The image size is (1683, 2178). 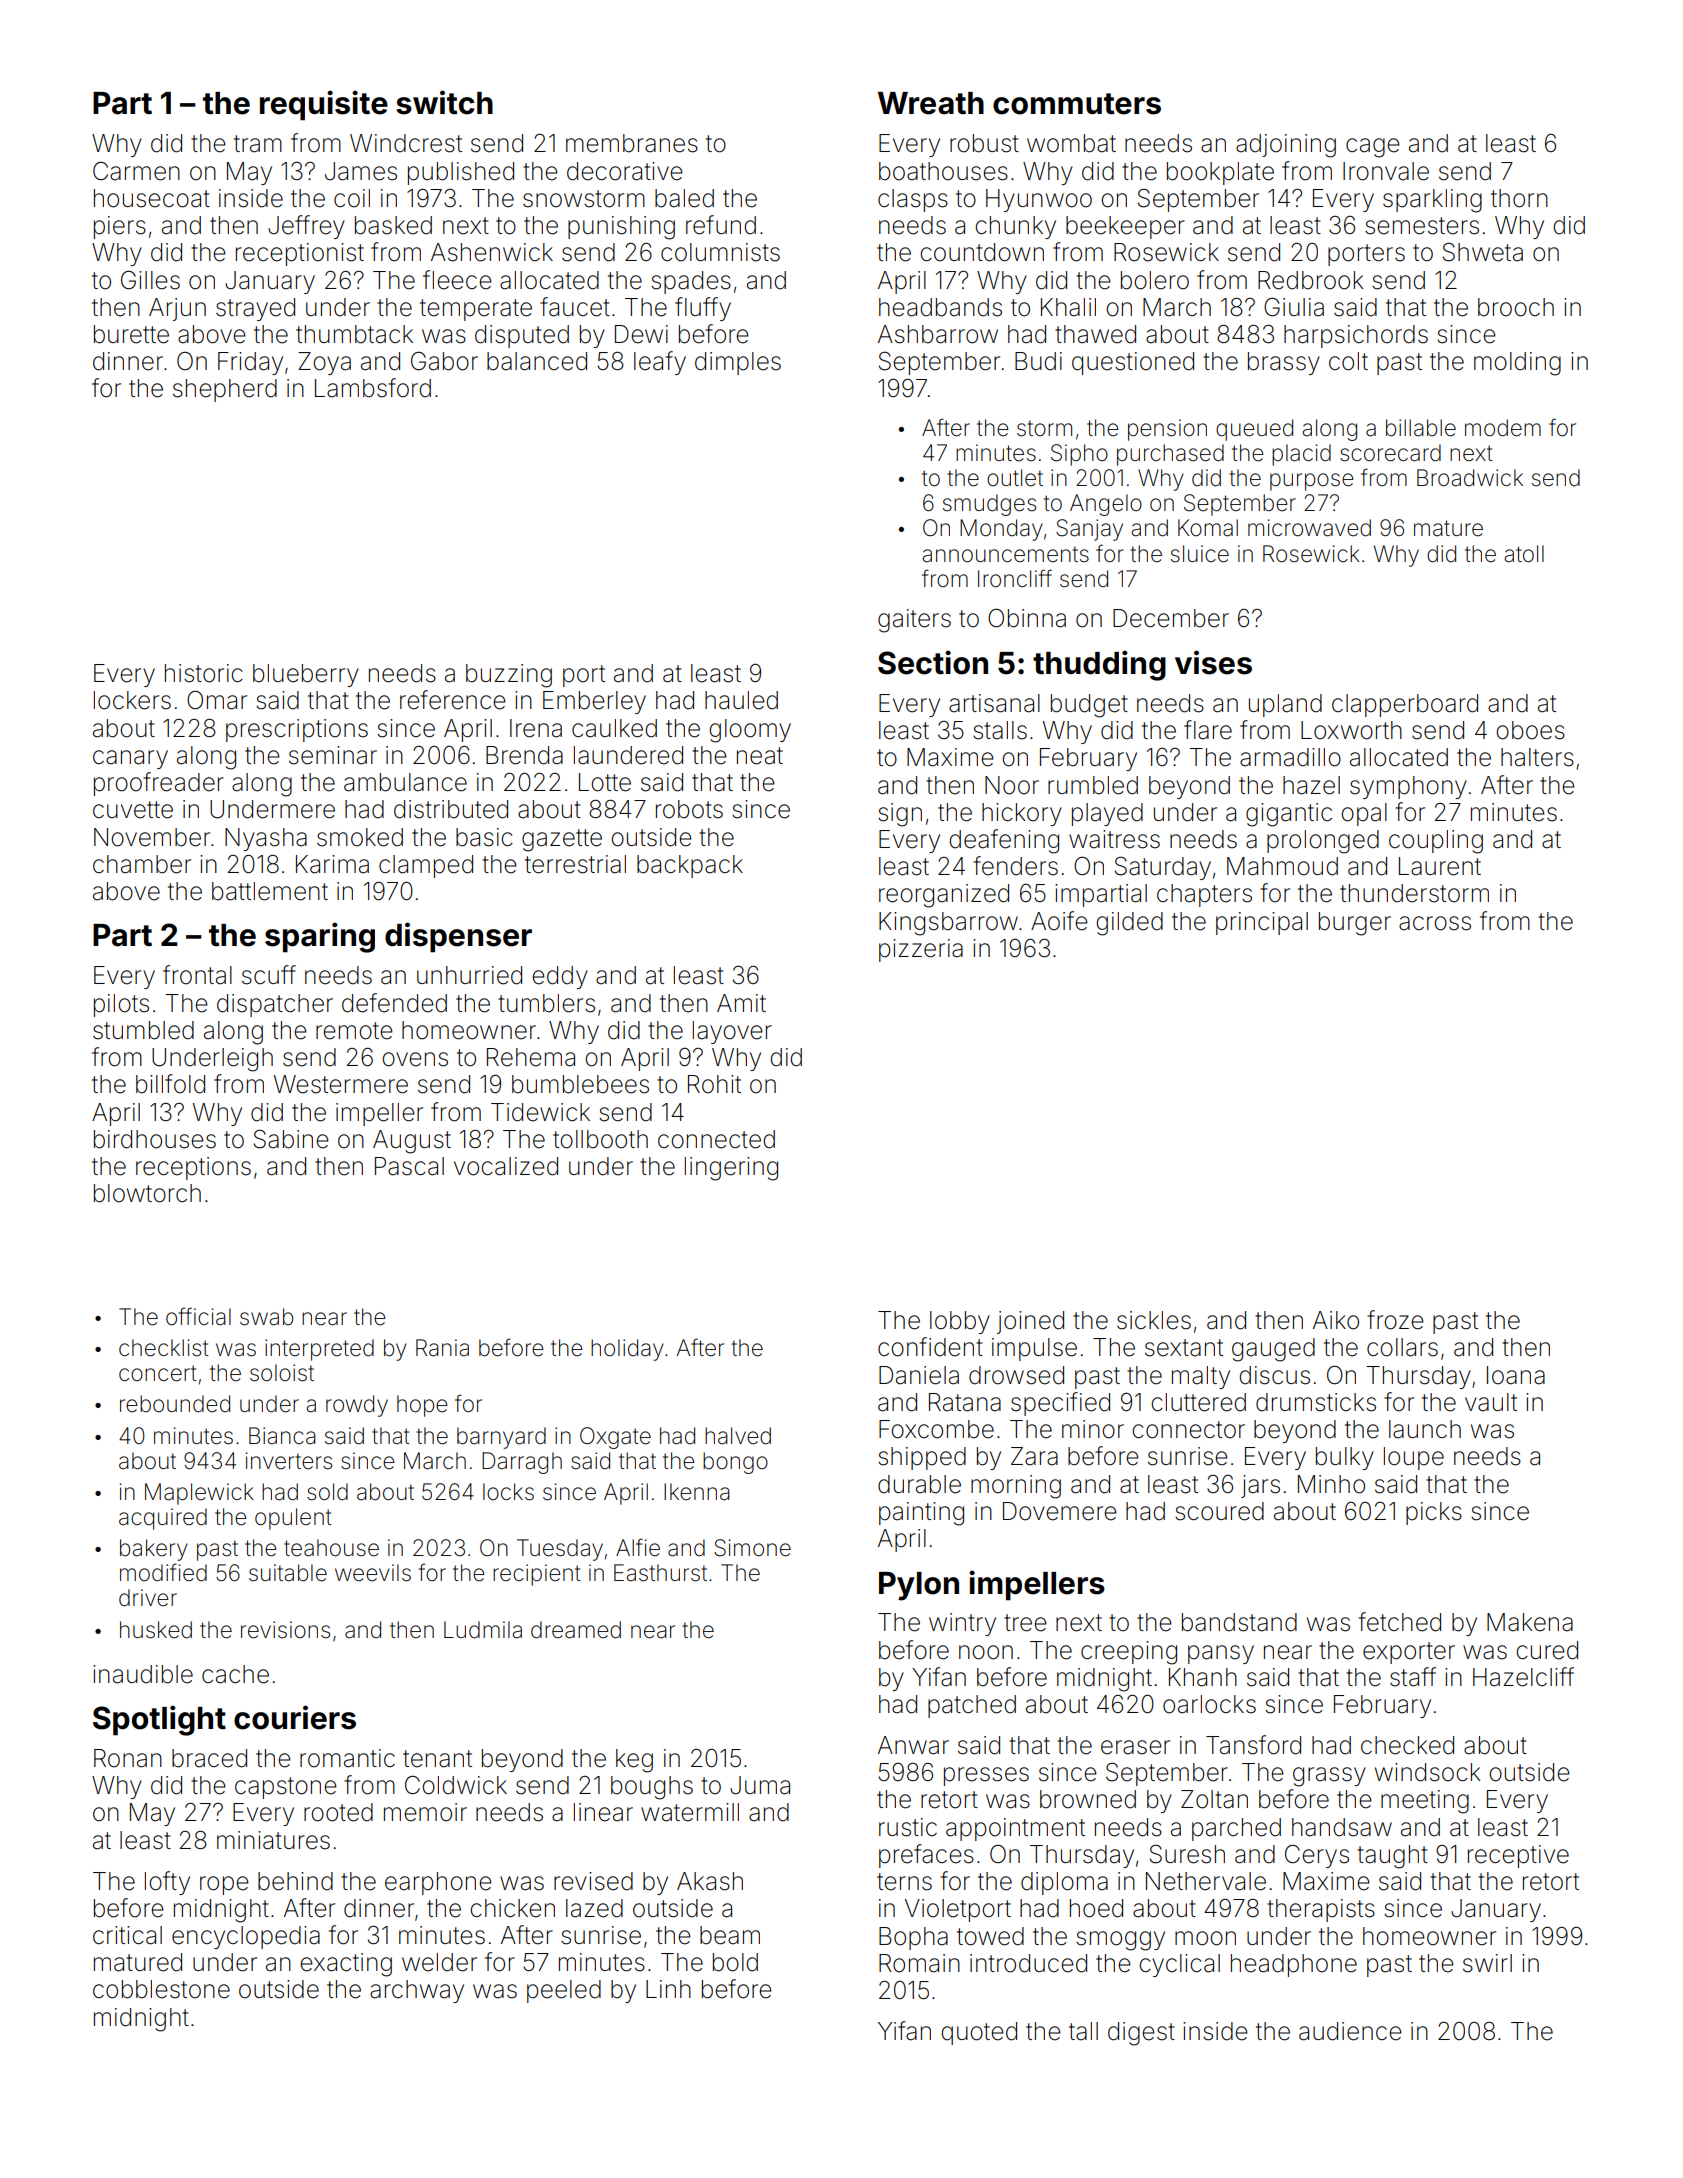 What do you see at coordinates (1289, 815) in the document?
I see `gigantic` at bounding box center [1289, 815].
